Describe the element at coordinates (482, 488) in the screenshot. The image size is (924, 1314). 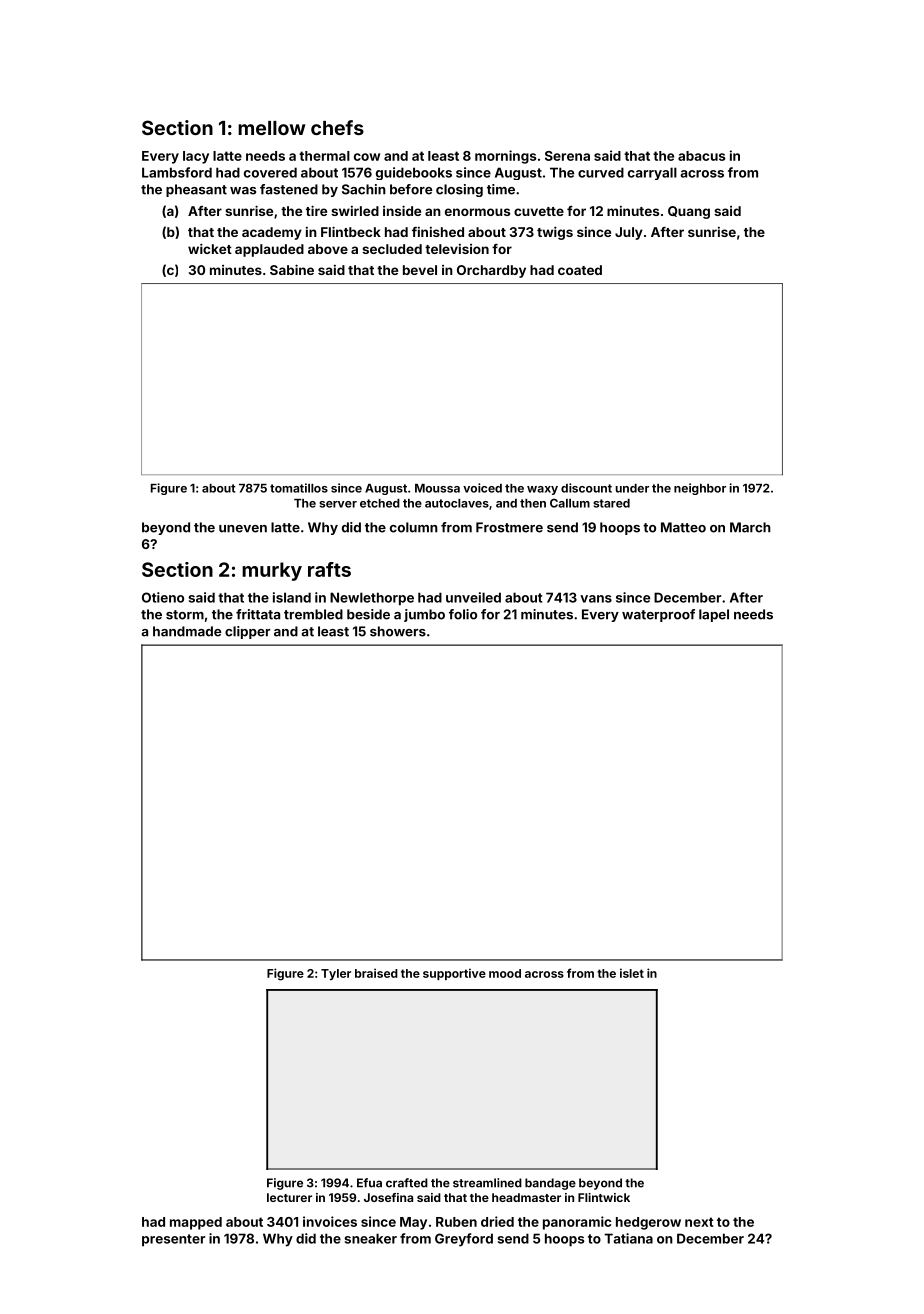
I see `voiced` at that location.
